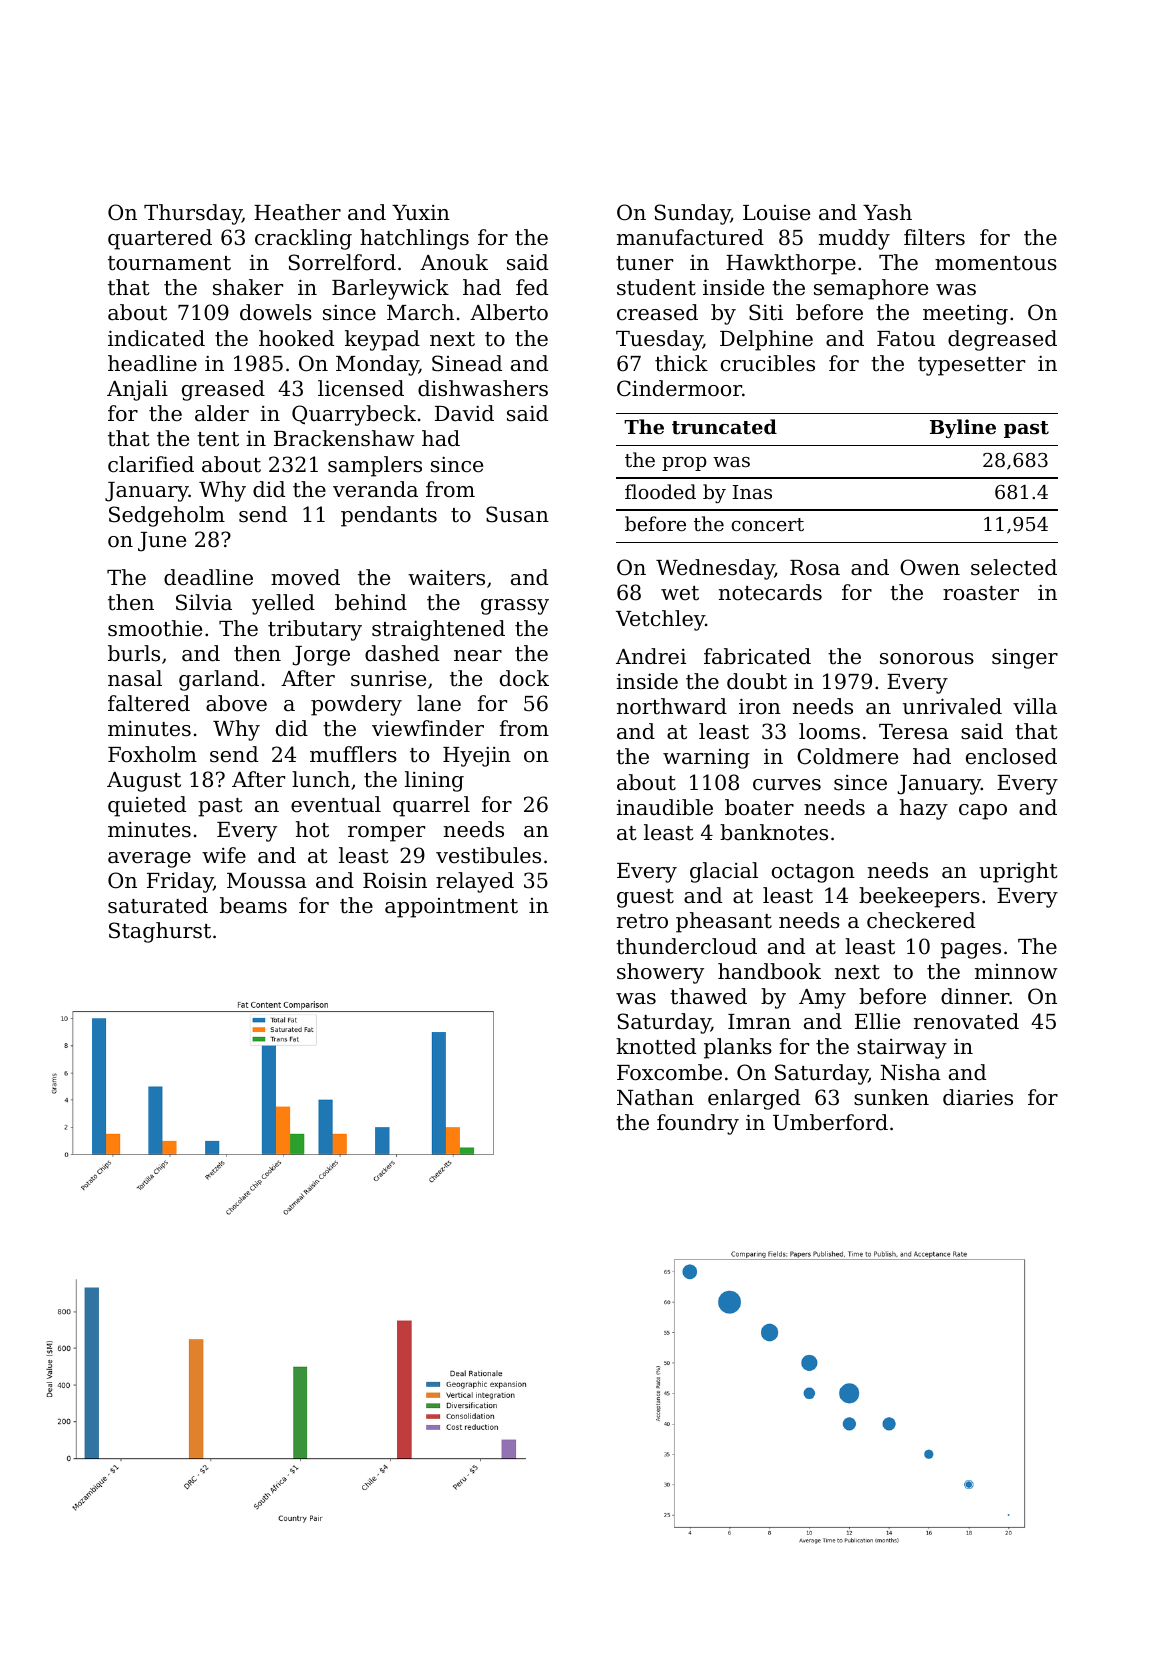 The height and width of the page is (1654, 1165). What do you see at coordinates (204, 602) in the page?
I see `Silvia` at bounding box center [204, 602].
